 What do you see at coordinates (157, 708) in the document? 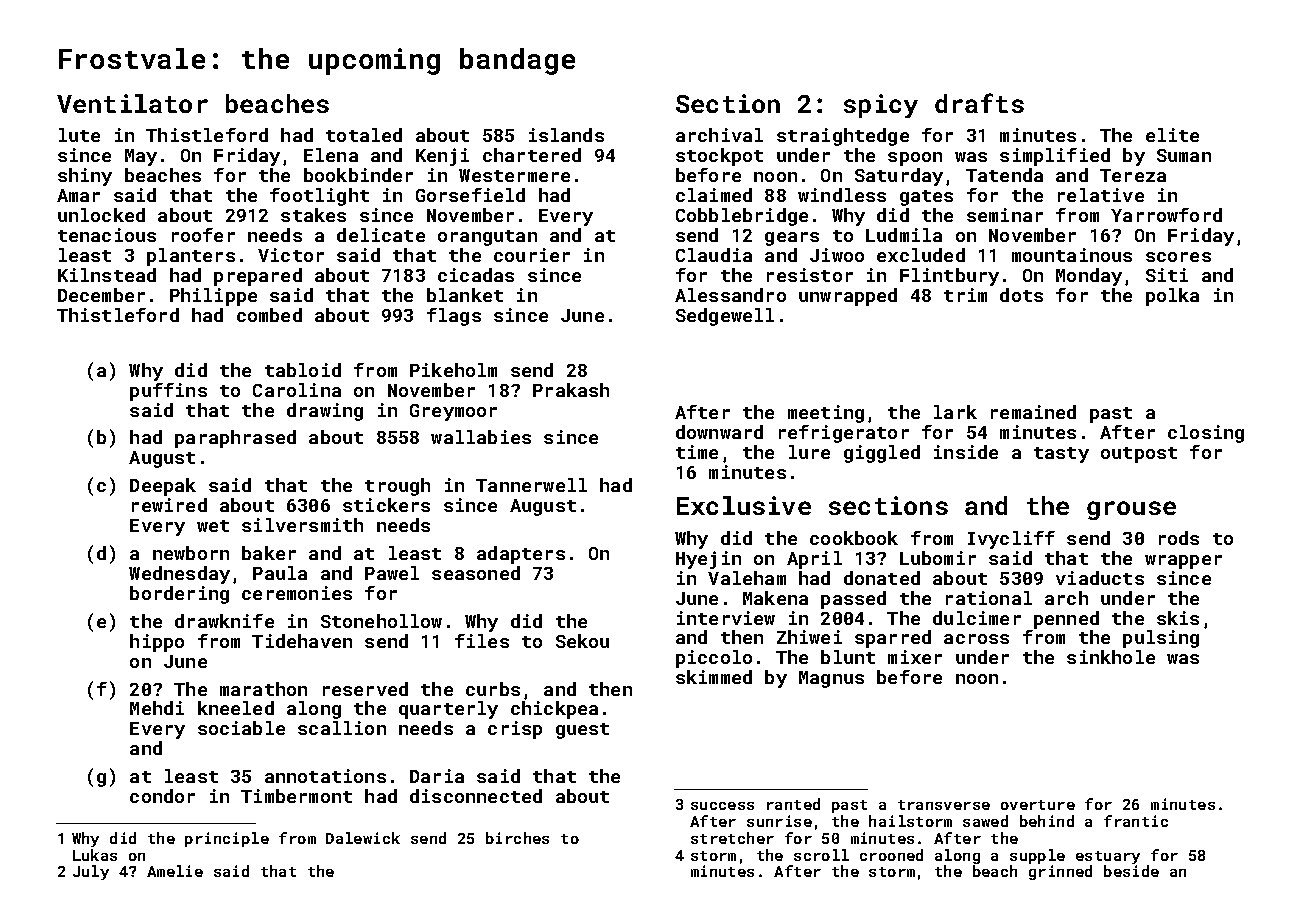
I see `Mehdi` at bounding box center [157, 708].
